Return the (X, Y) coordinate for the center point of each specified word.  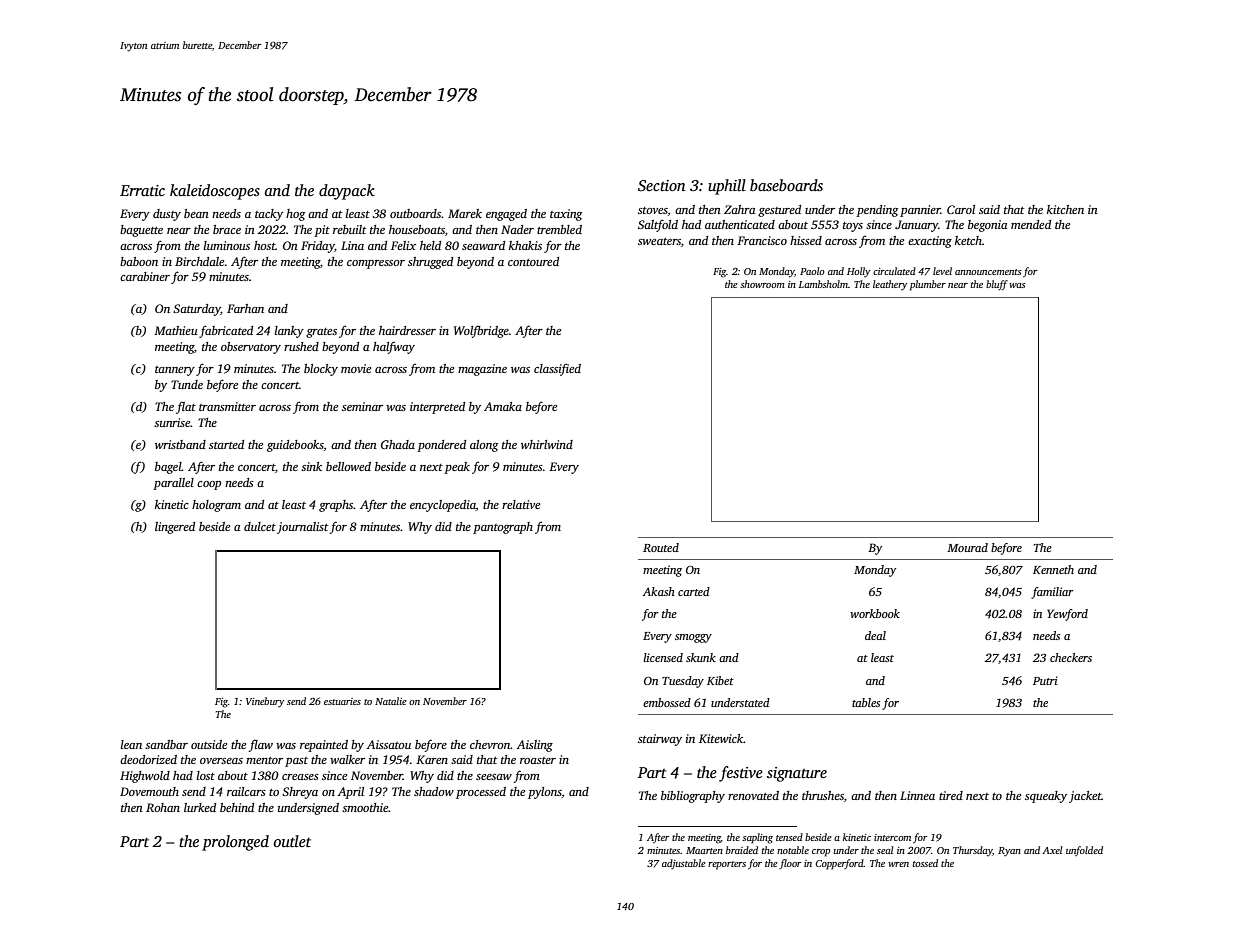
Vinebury (265, 702)
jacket (1085, 797)
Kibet (720, 680)
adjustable (684, 864)
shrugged (430, 263)
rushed (301, 346)
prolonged (235, 843)
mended (1031, 224)
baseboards (786, 185)
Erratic (142, 190)
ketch (968, 240)
